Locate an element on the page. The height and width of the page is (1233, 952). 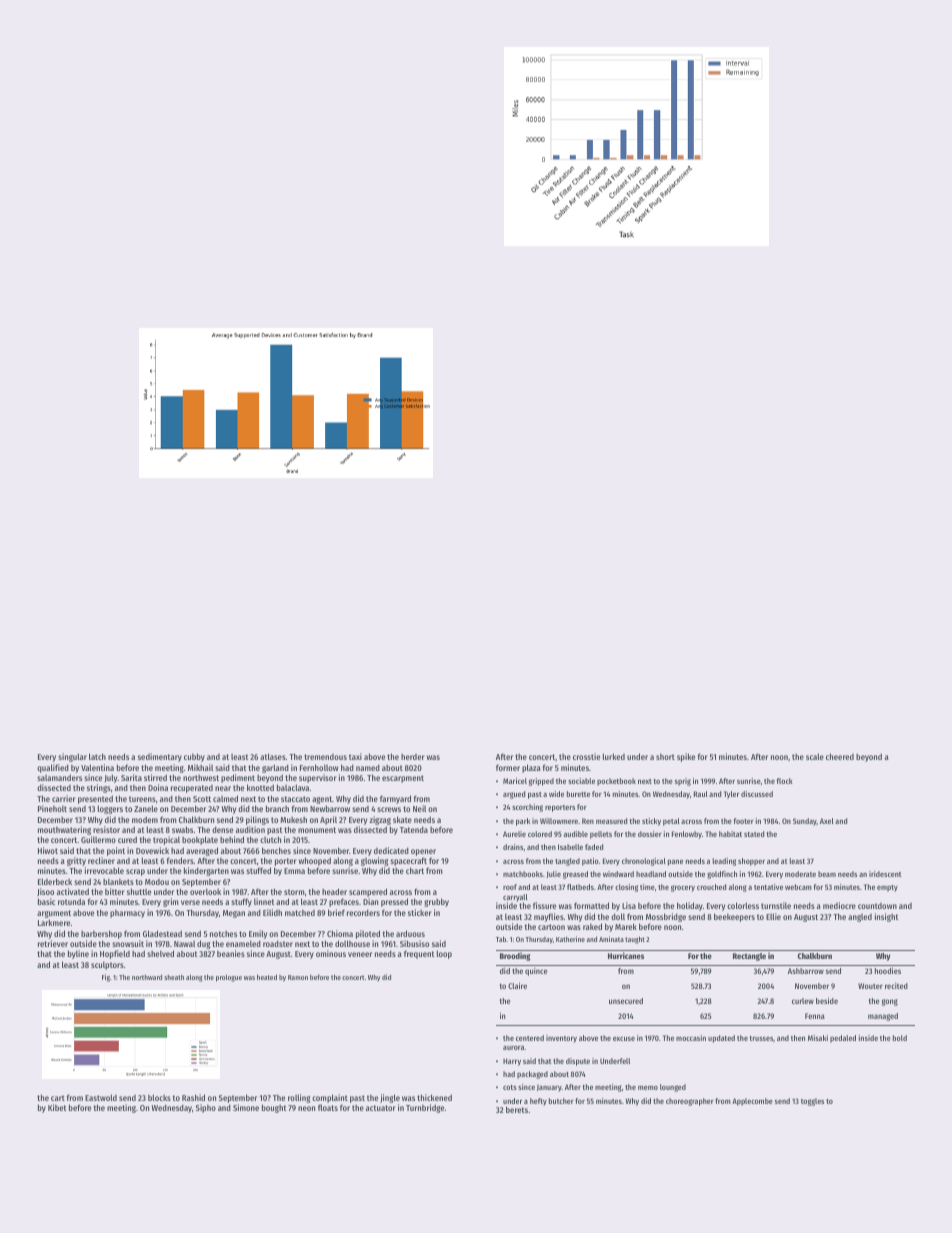
countdown is located at coordinates (877, 906).
